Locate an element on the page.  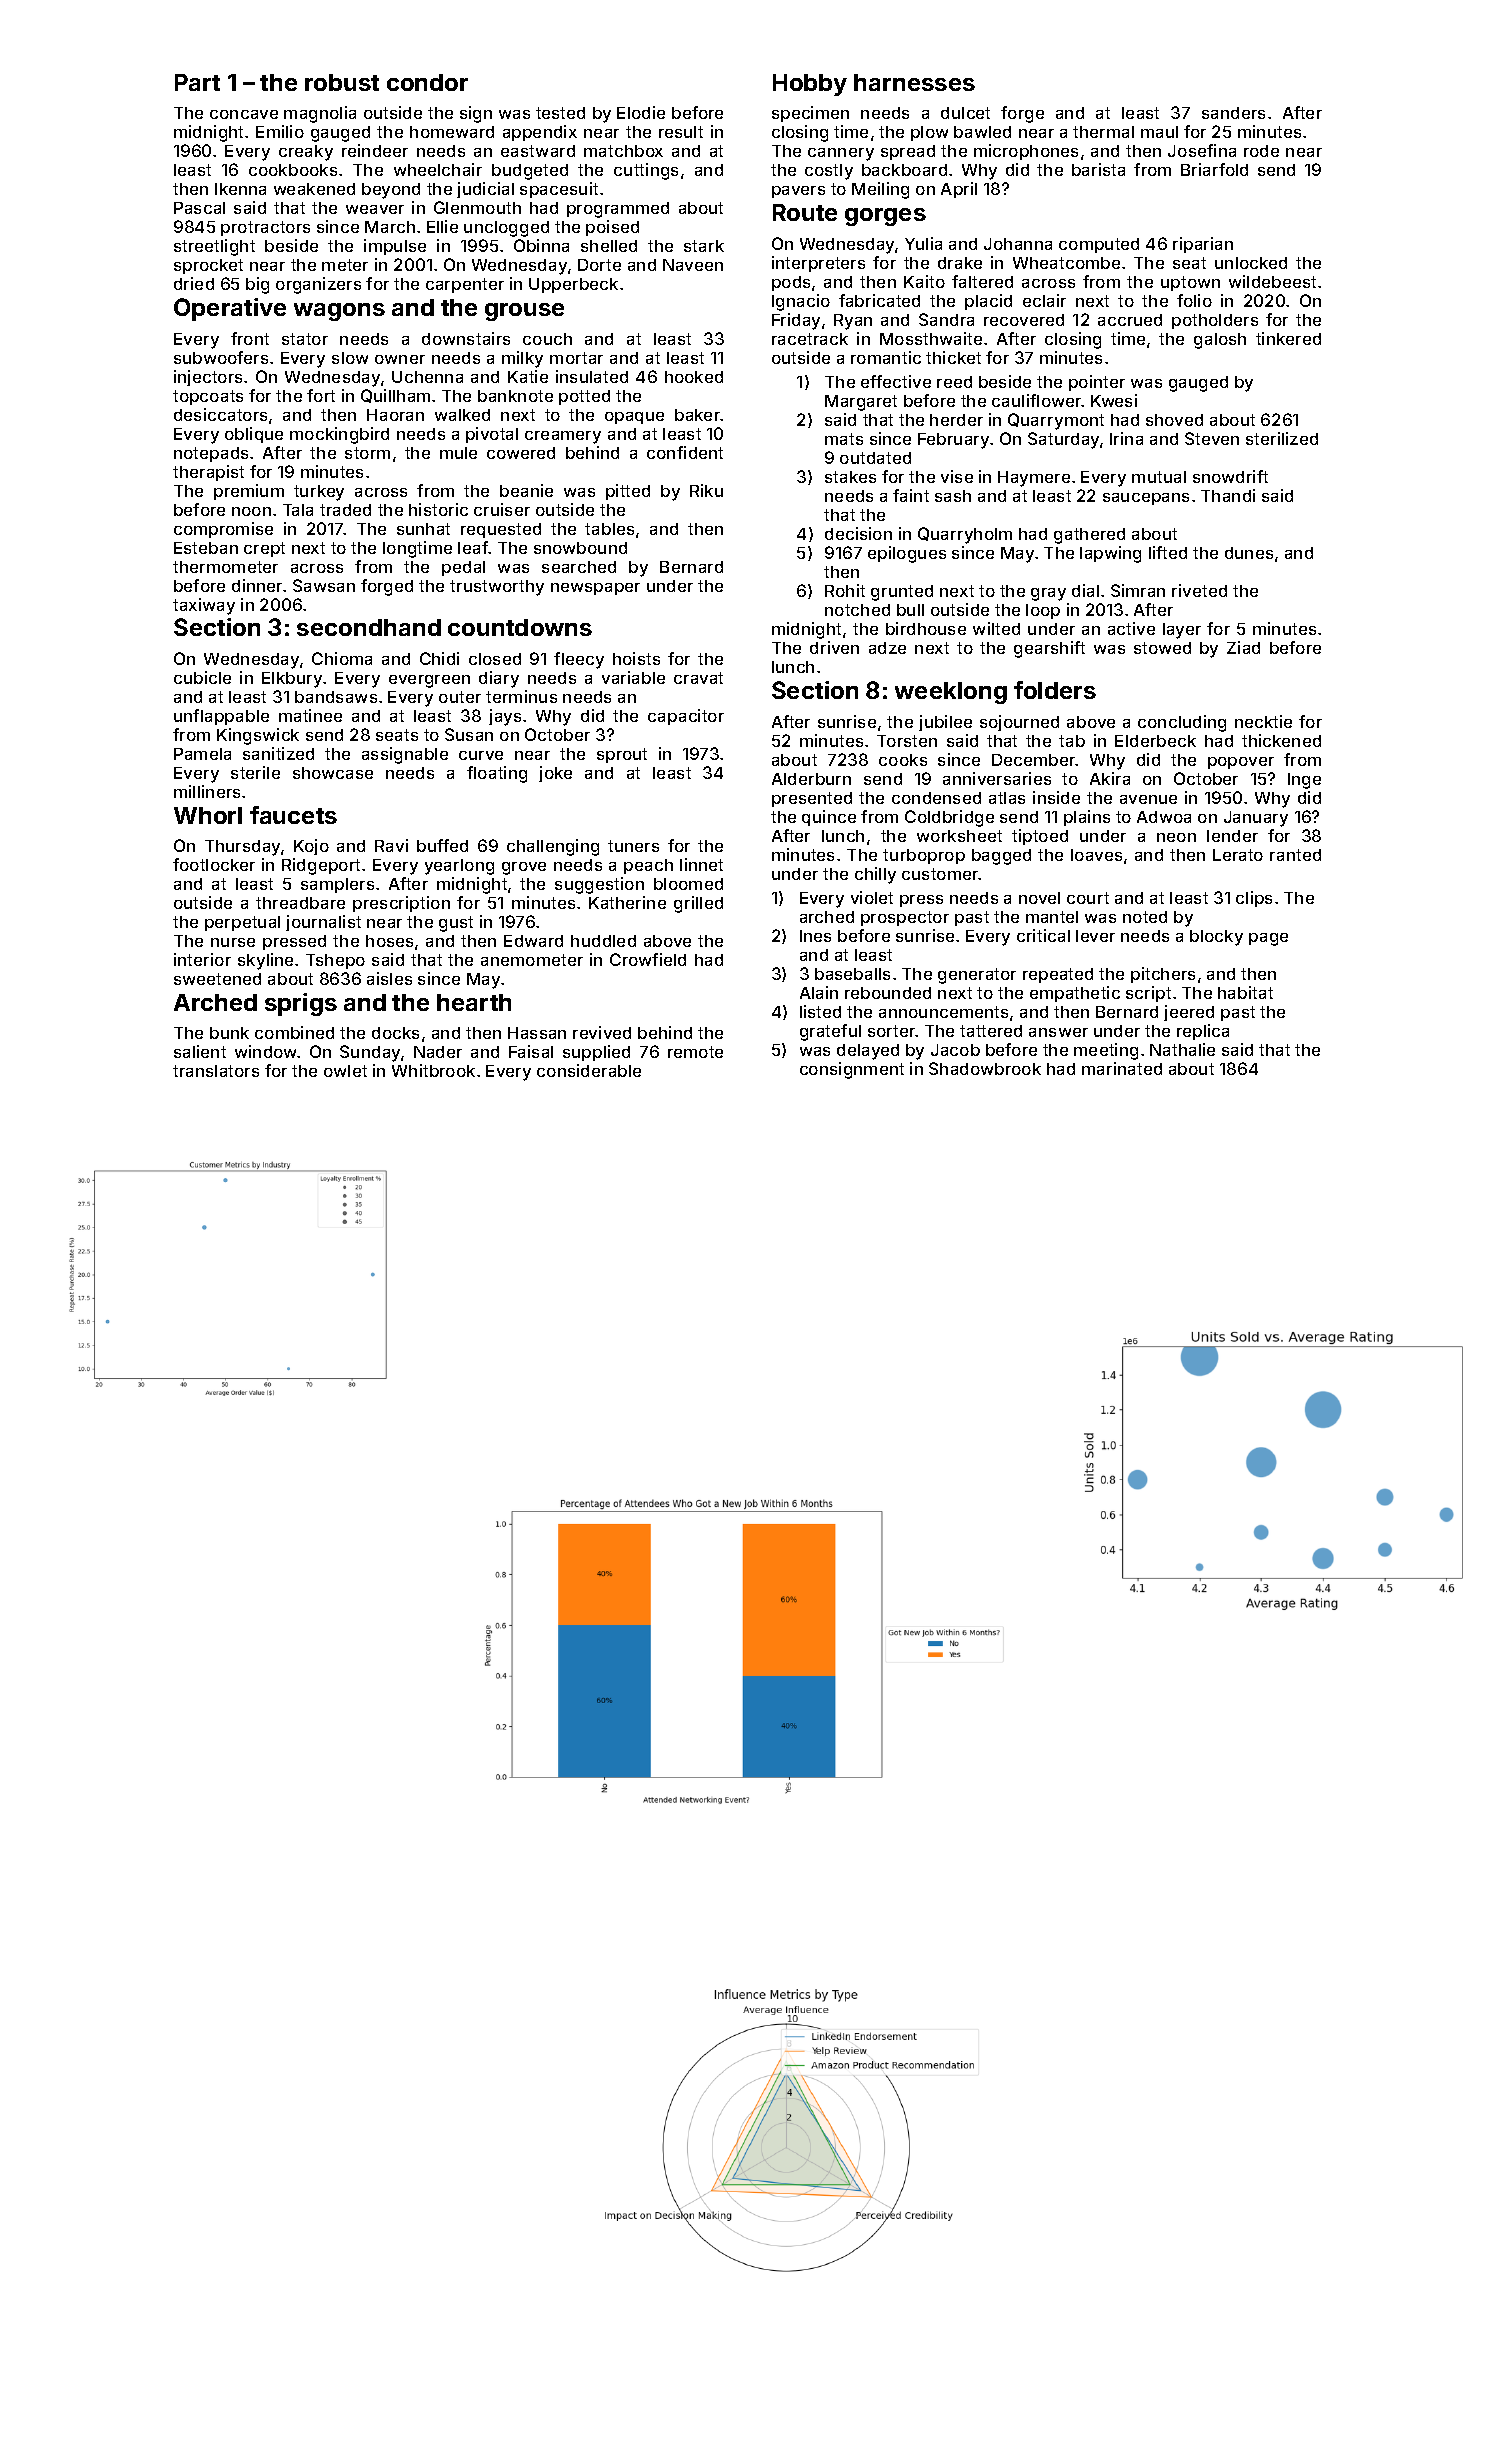
Hobby is located at coordinates (810, 85).
